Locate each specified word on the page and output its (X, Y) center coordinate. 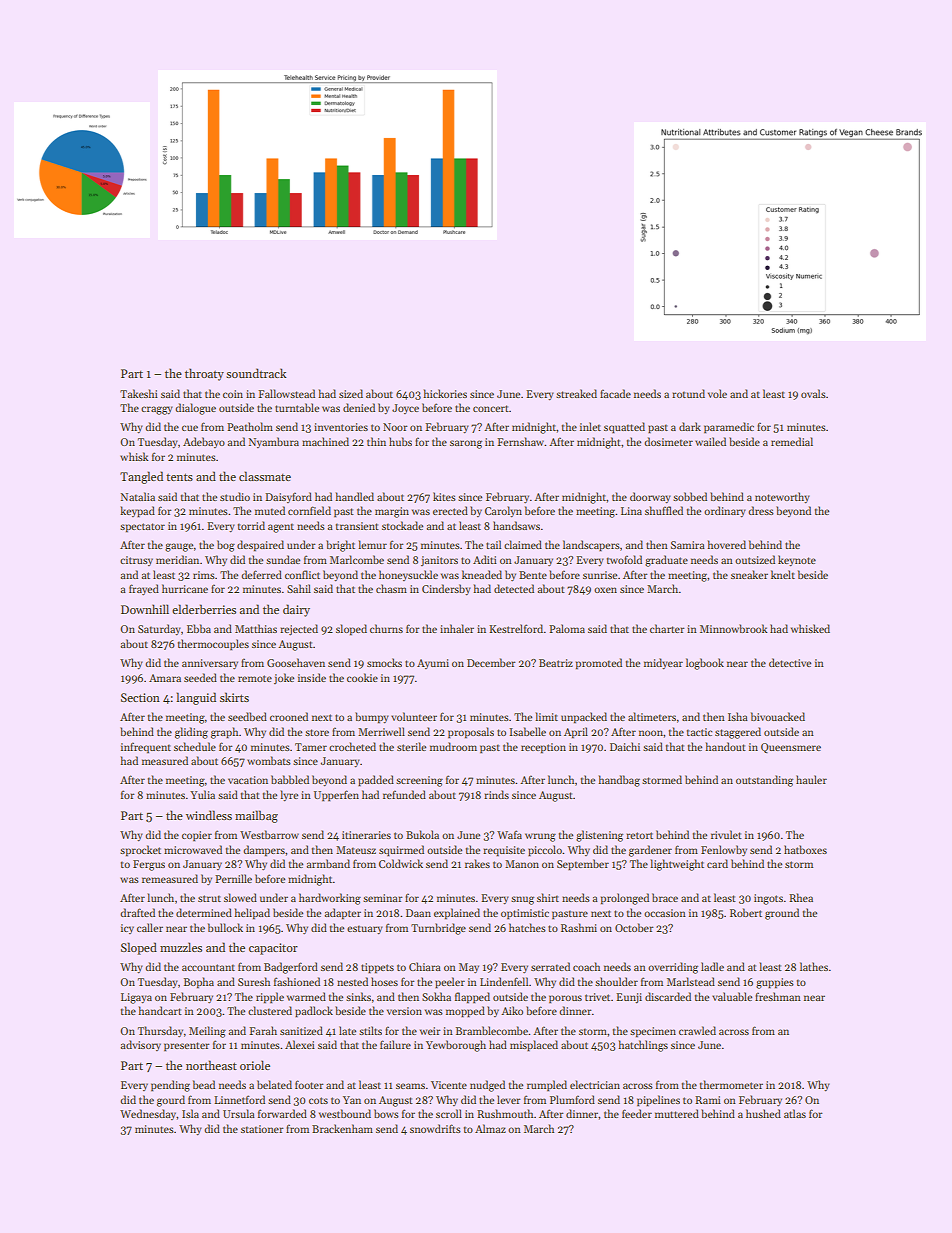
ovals (813, 393)
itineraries (366, 835)
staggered (738, 733)
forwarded (282, 1113)
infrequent (146, 747)
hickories (445, 393)
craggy (157, 410)
